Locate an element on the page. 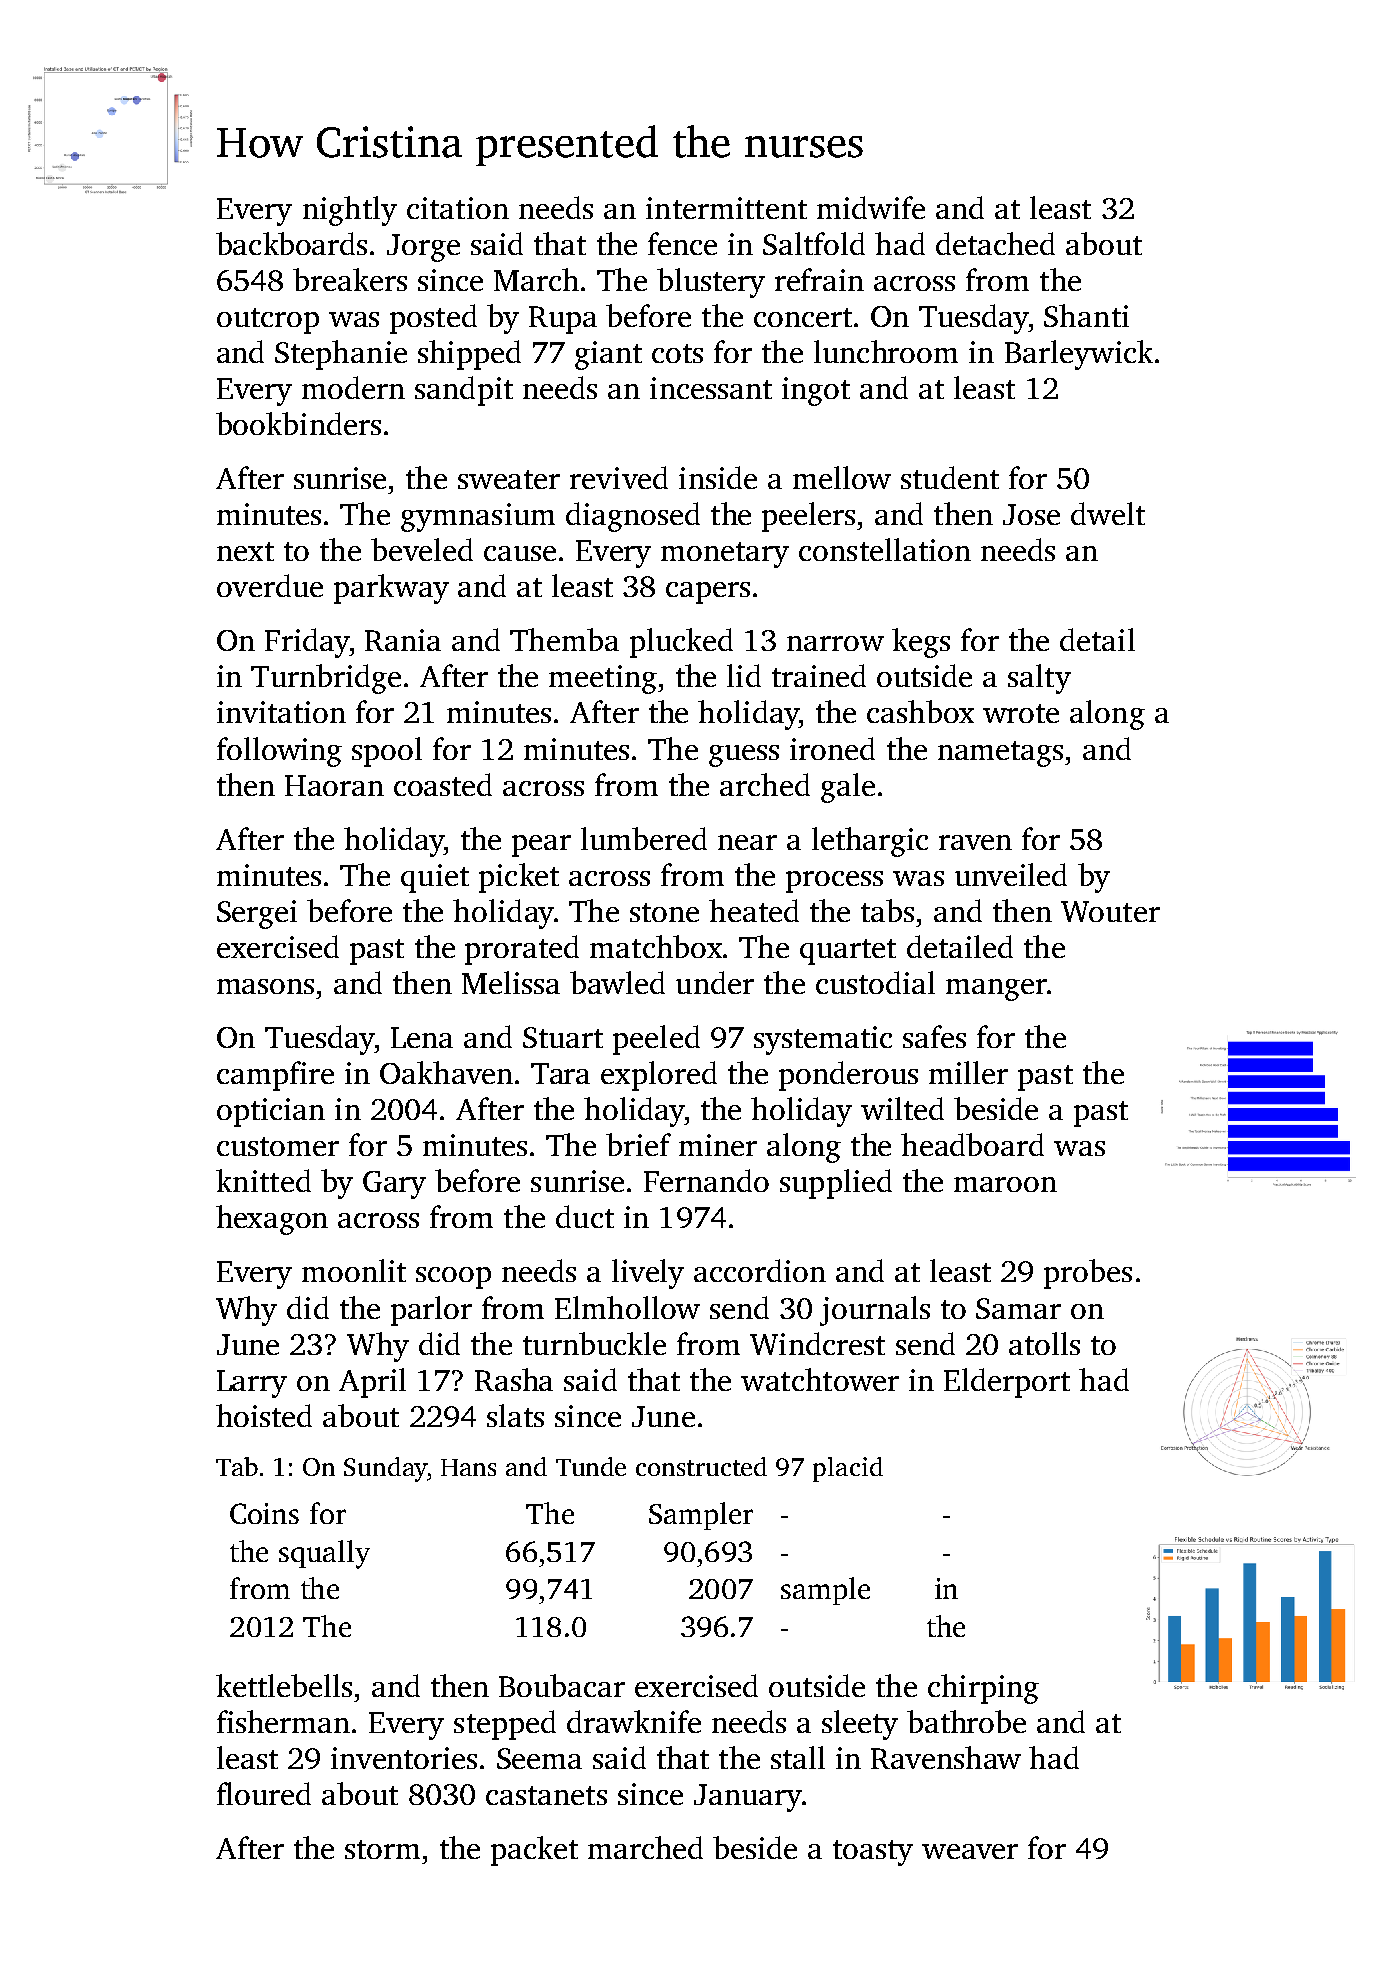  accordion is located at coordinates (760, 1270).
